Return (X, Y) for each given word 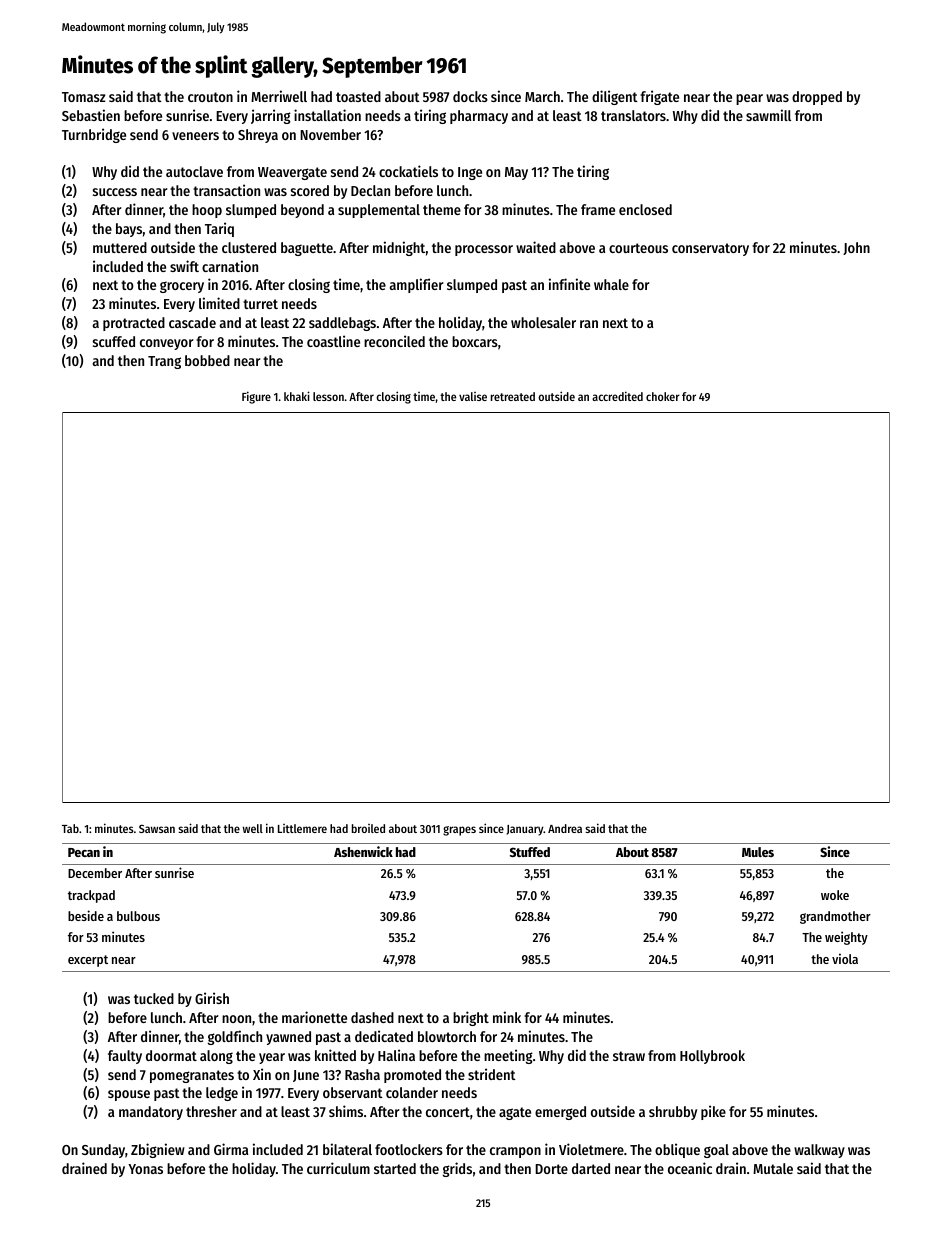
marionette (314, 1017)
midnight (399, 248)
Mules (758, 852)
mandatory (151, 1113)
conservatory (710, 249)
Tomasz (84, 97)
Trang (164, 362)
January (525, 830)
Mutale (773, 1168)
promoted (412, 1076)
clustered (249, 247)
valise (473, 396)
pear (749, 99)
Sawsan (157, 828)
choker (663, 396)
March (542, 96)
